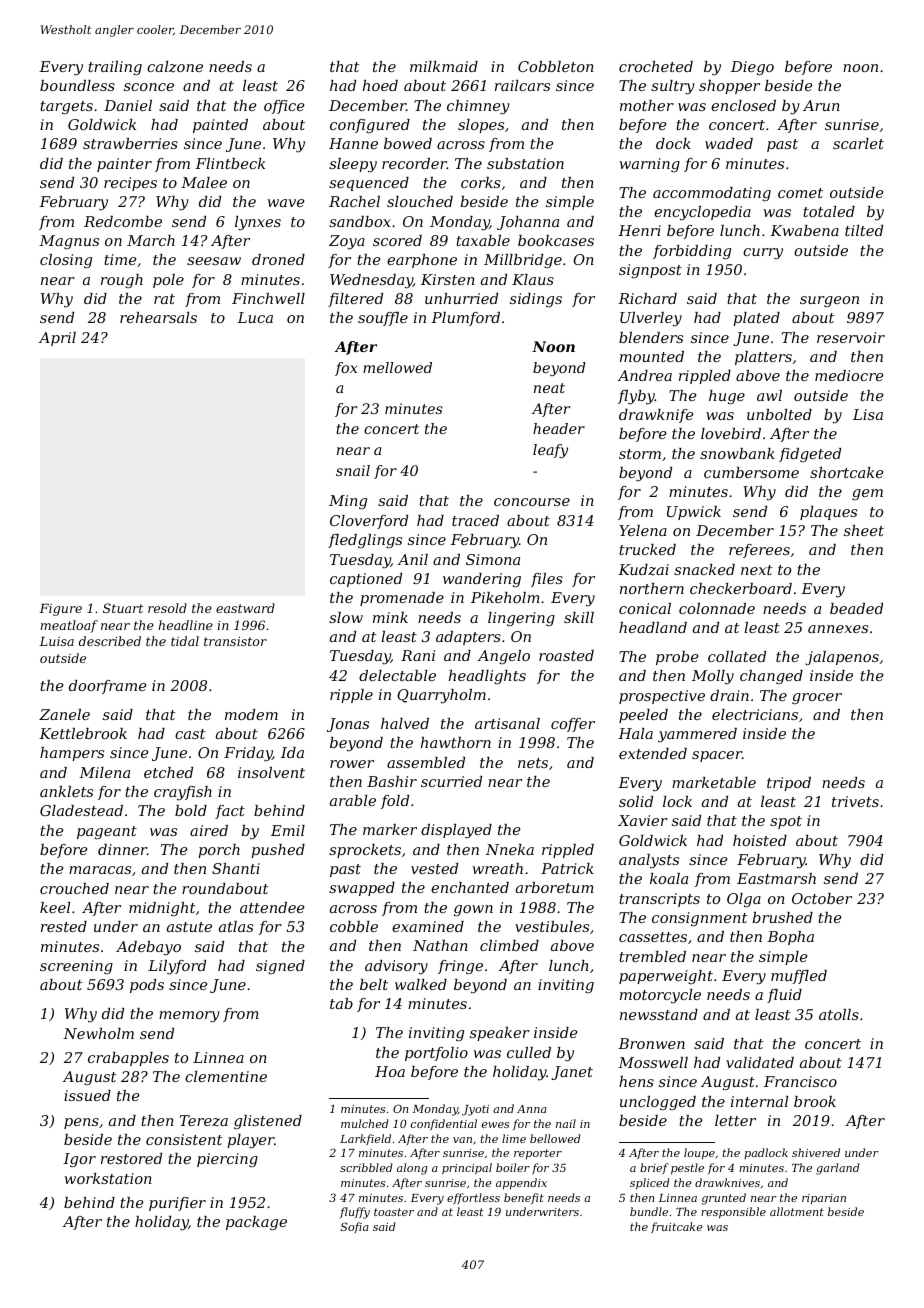 This screenshot has height=1308, width=924. Describe the element at coordinates (255, 317) in the screenshot. I see `Luca` at that location.
